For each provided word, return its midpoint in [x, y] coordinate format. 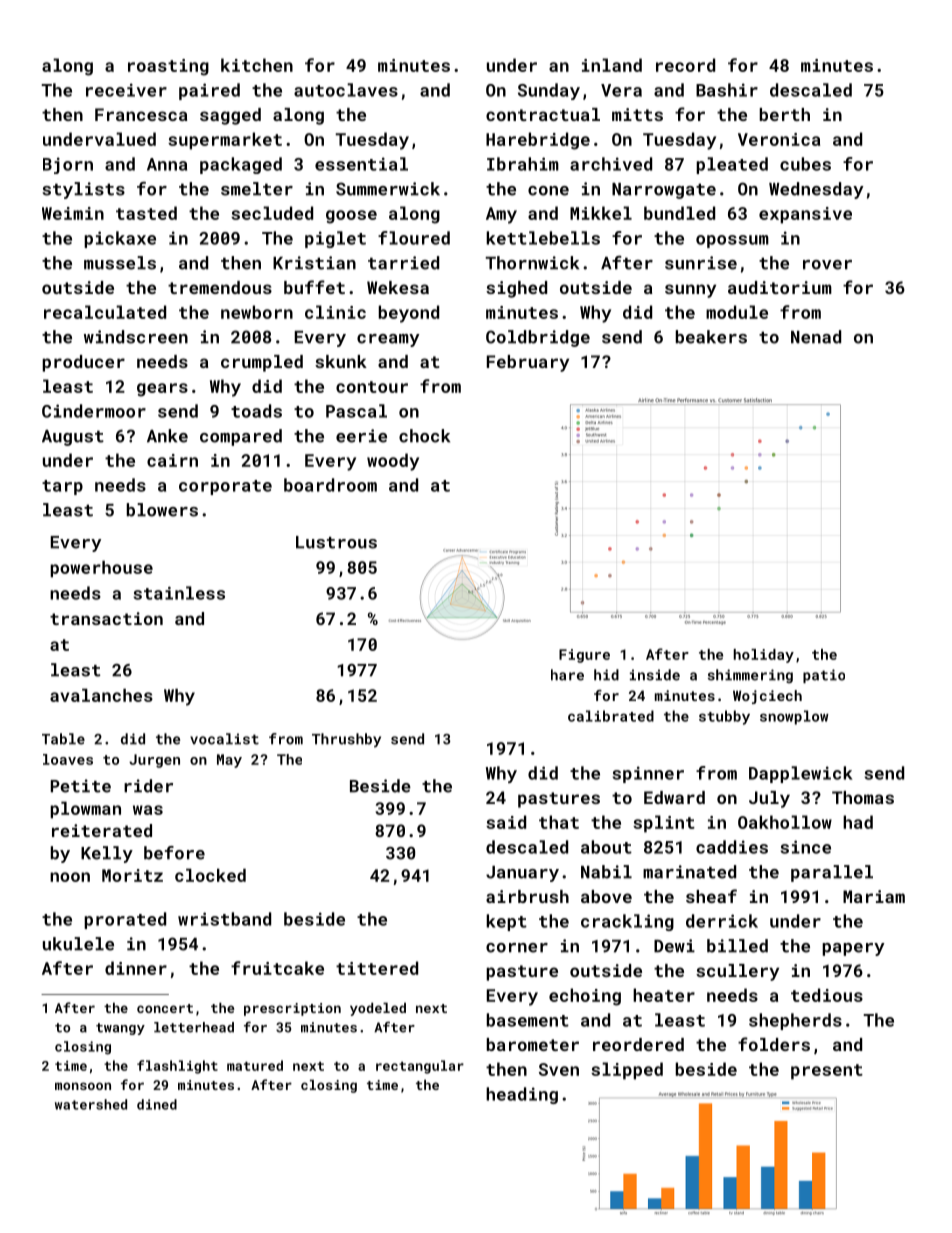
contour [372, 387]
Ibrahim [523, 164]
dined [157, 1104]
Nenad [816, 337]
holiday [764, 656]
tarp [62, 487]
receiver [126, 90]
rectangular [420, 1067]
